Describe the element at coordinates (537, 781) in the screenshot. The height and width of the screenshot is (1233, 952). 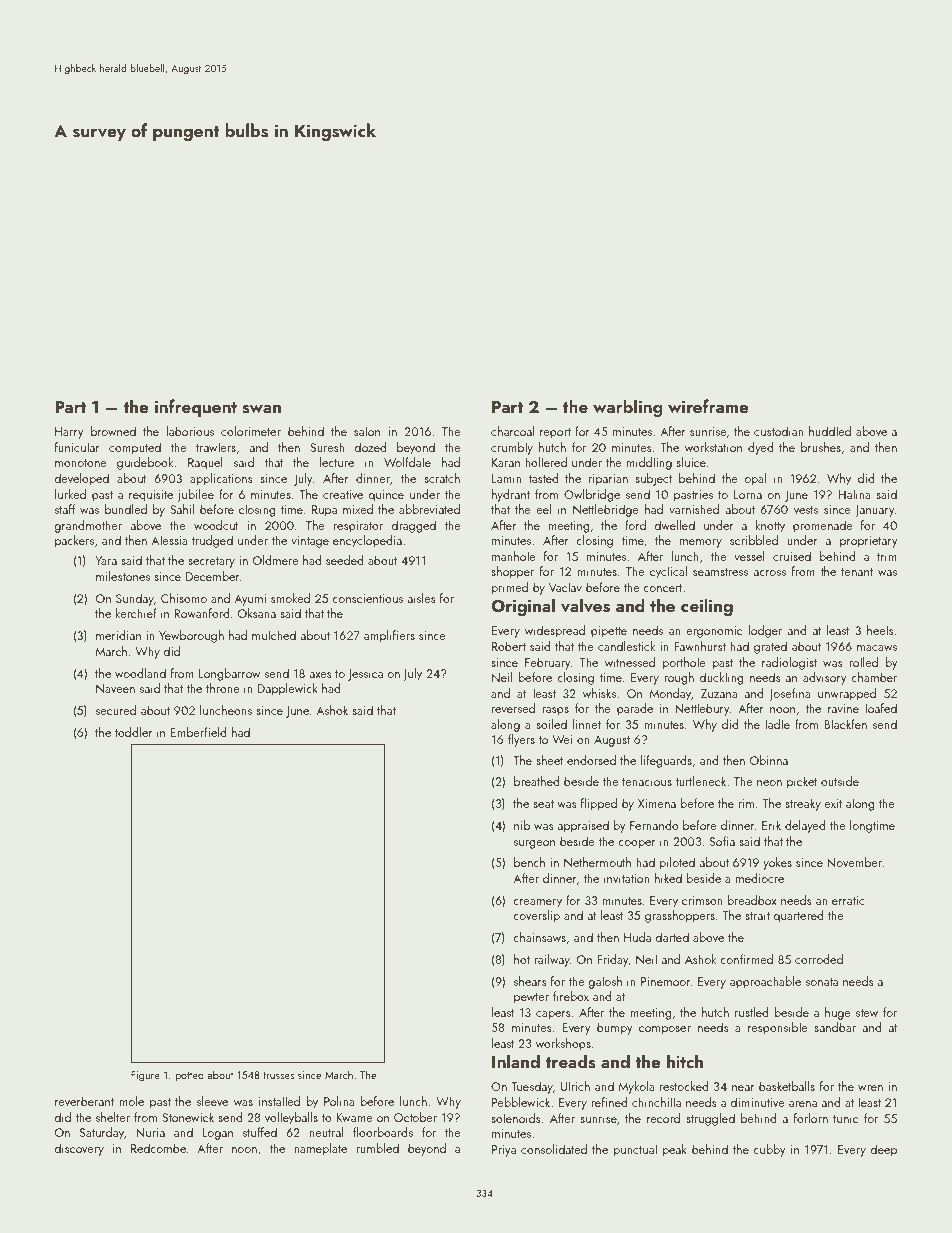
I see `breathed` at that location.
